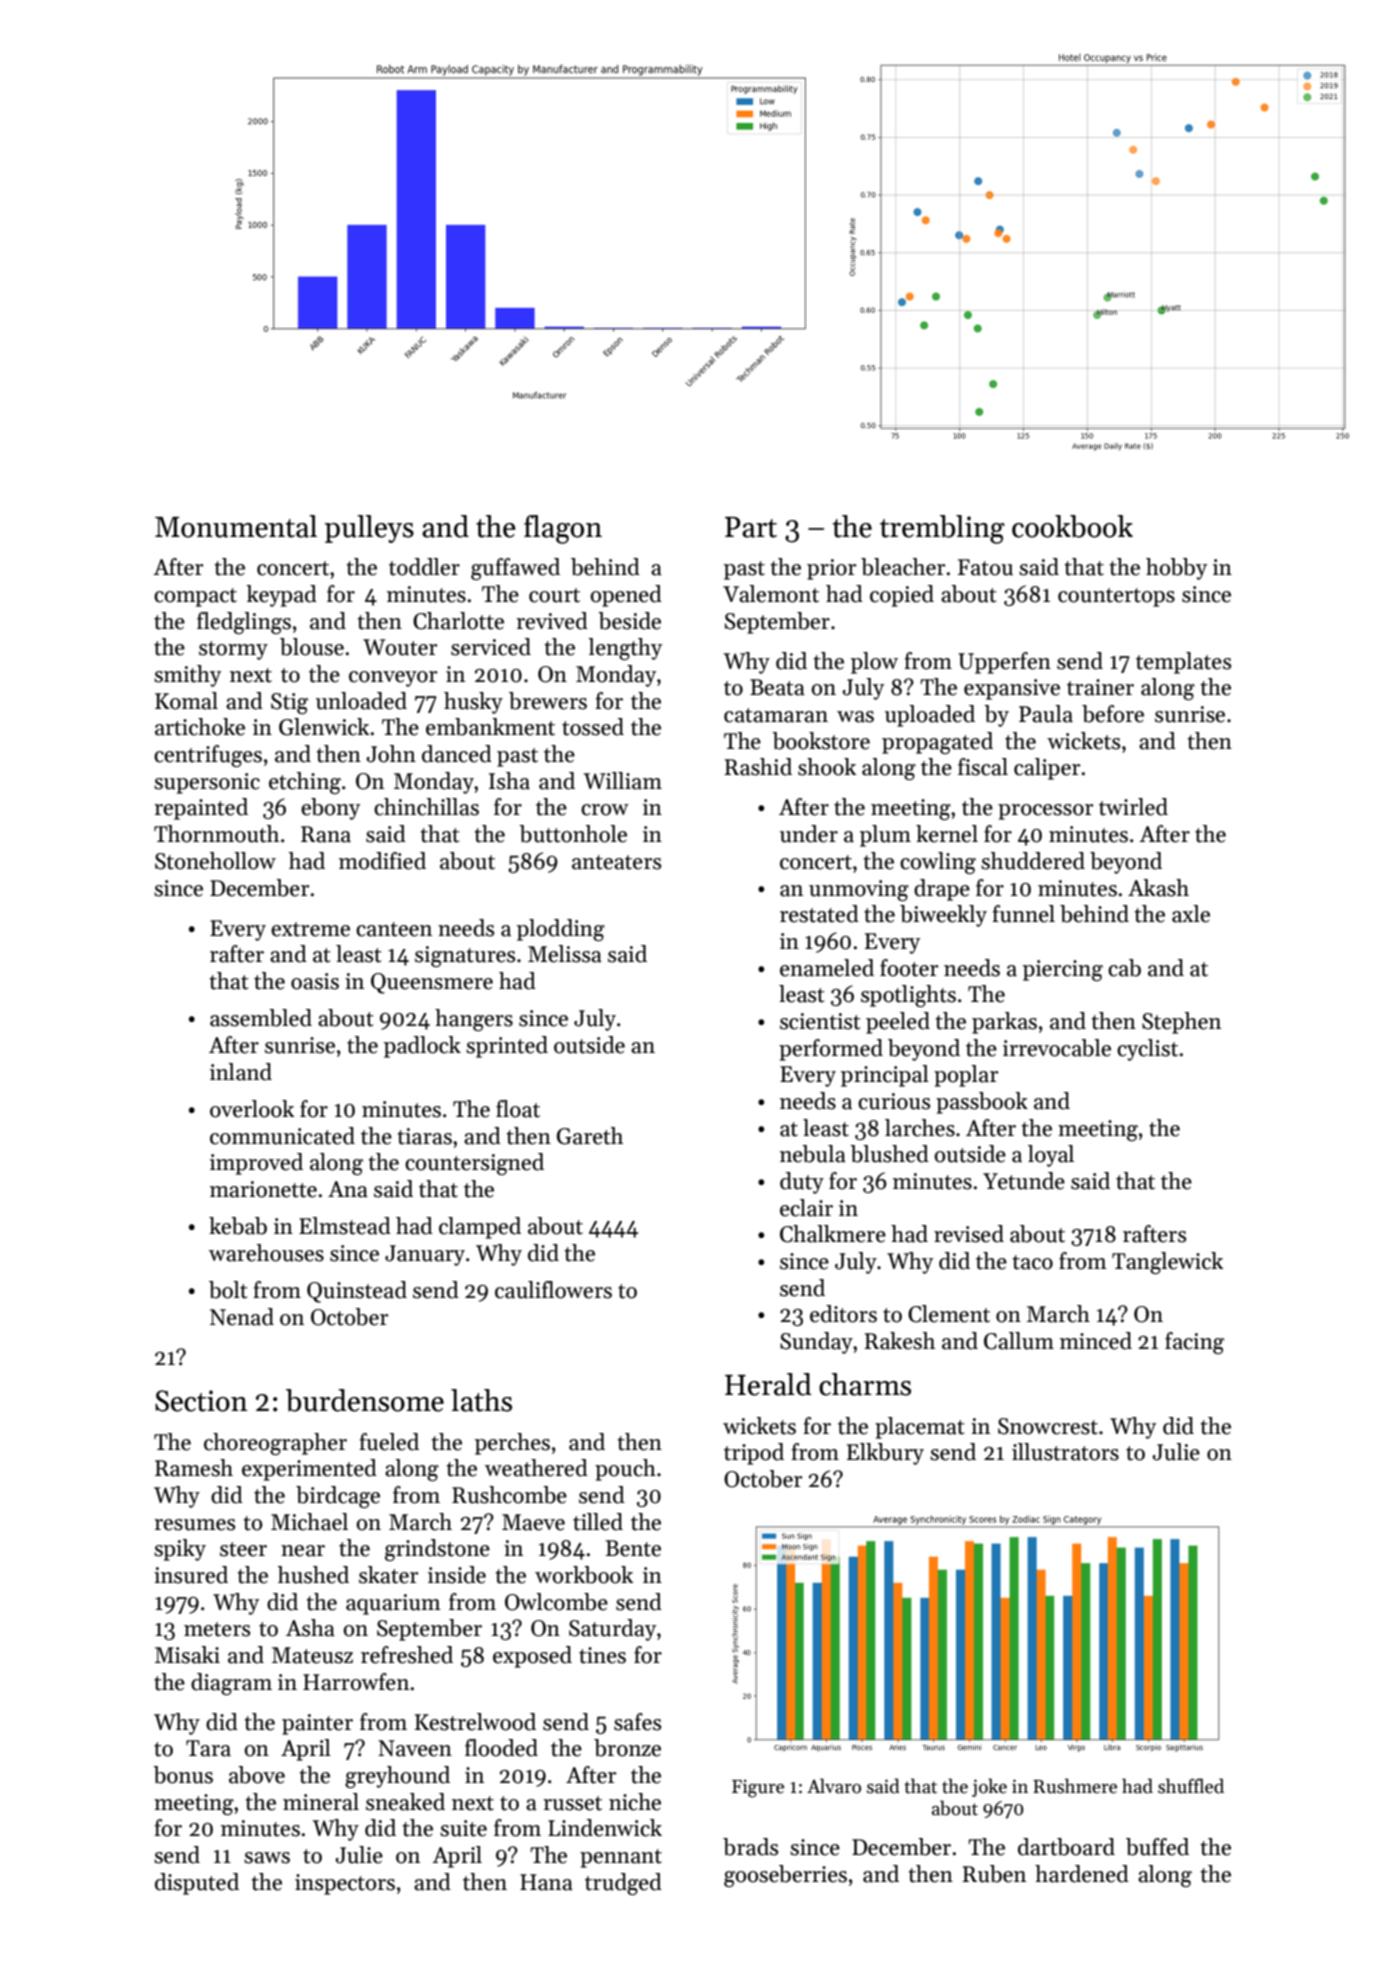  Describe the element at coordinates (187, 676) in the image. I see `smithy` at that location.
